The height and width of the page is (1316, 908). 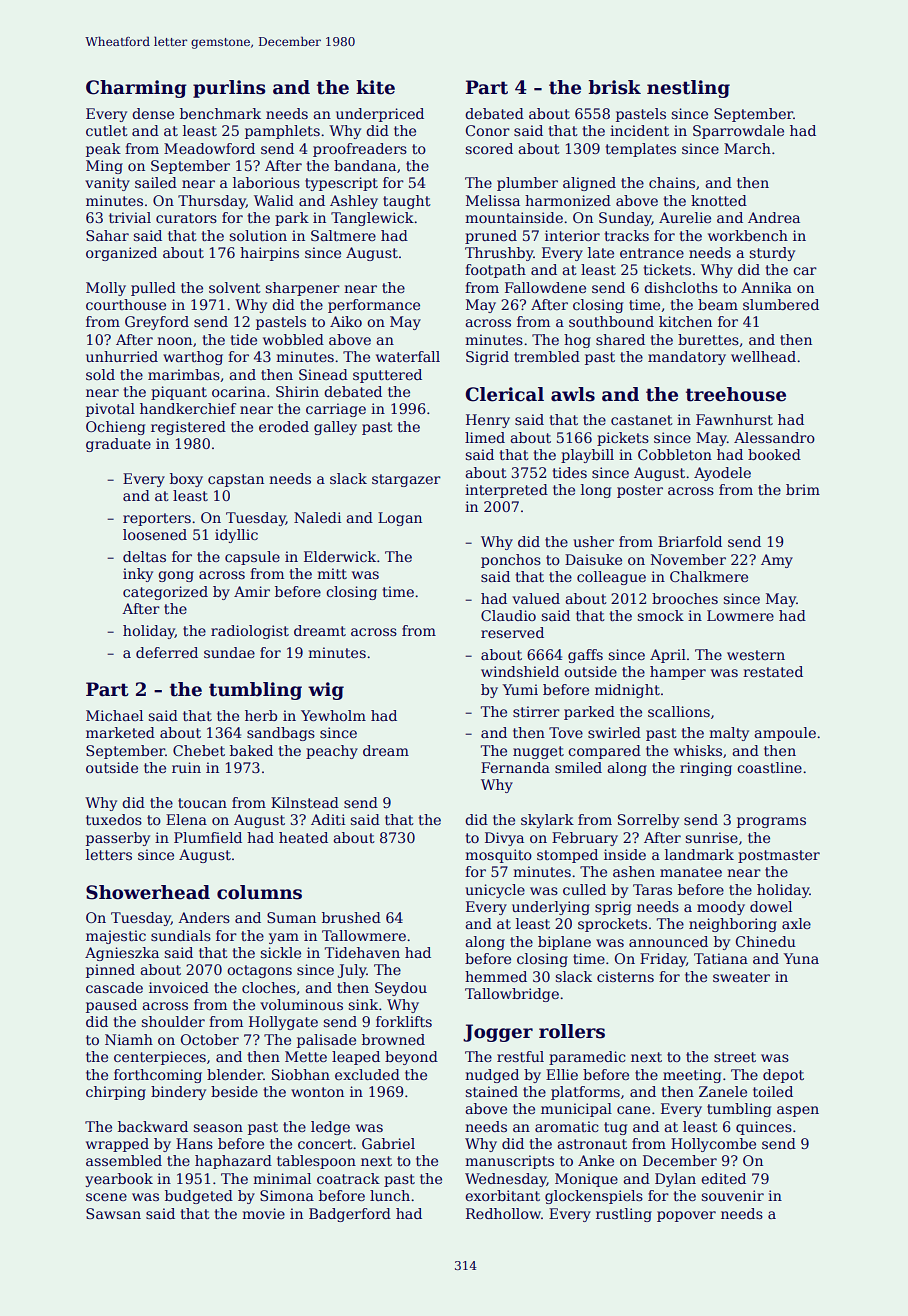 What do you see at coordinates (781, 304) in the page?
I see `slumbered` at bounding box center [781, 304].
